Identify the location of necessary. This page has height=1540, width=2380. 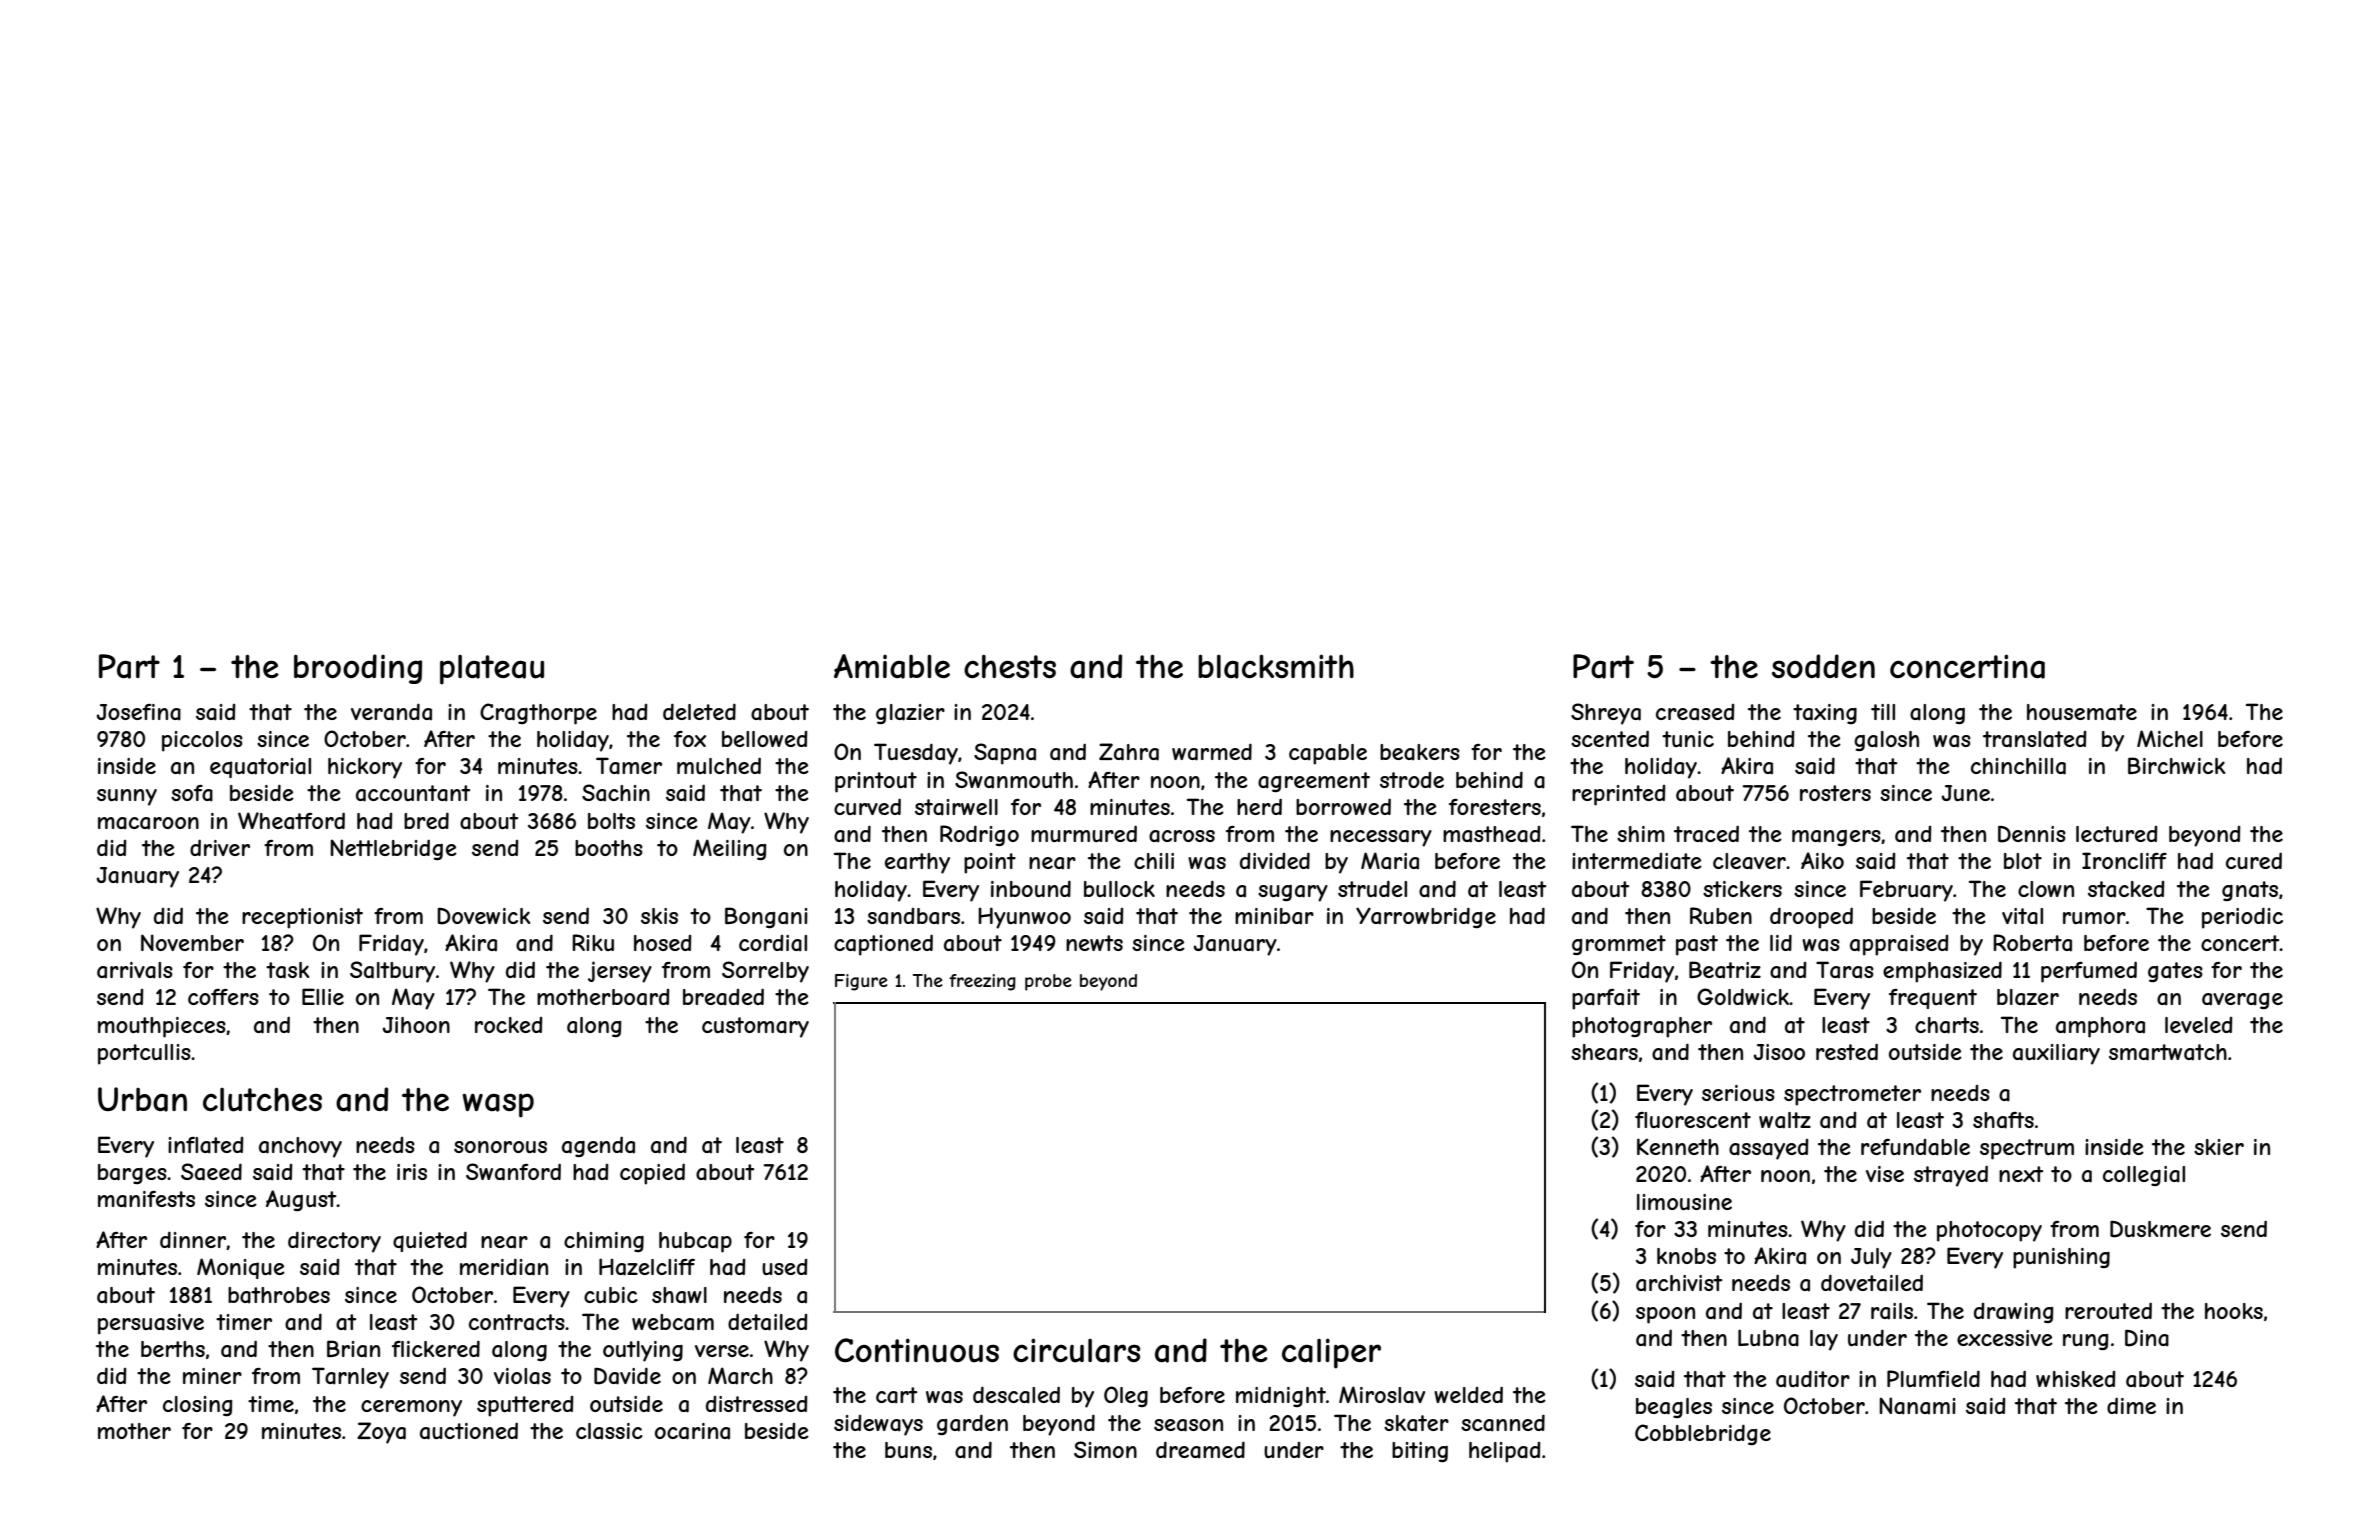
(1381, 838).
